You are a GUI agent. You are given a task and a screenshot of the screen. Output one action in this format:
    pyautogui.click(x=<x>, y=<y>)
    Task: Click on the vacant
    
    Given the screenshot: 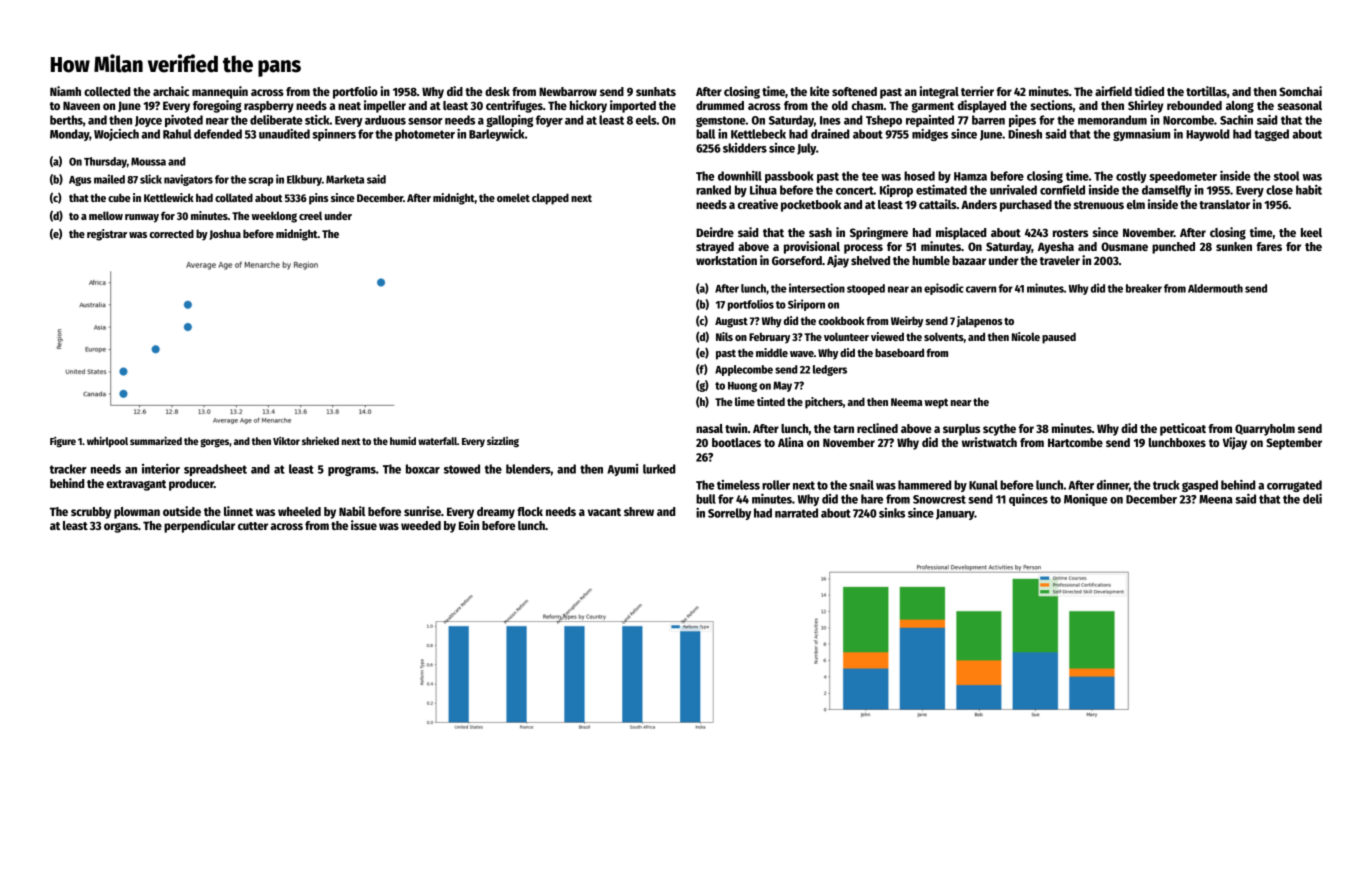 What is the action you would take?
    pyautogui.click(x=604, y=512)
